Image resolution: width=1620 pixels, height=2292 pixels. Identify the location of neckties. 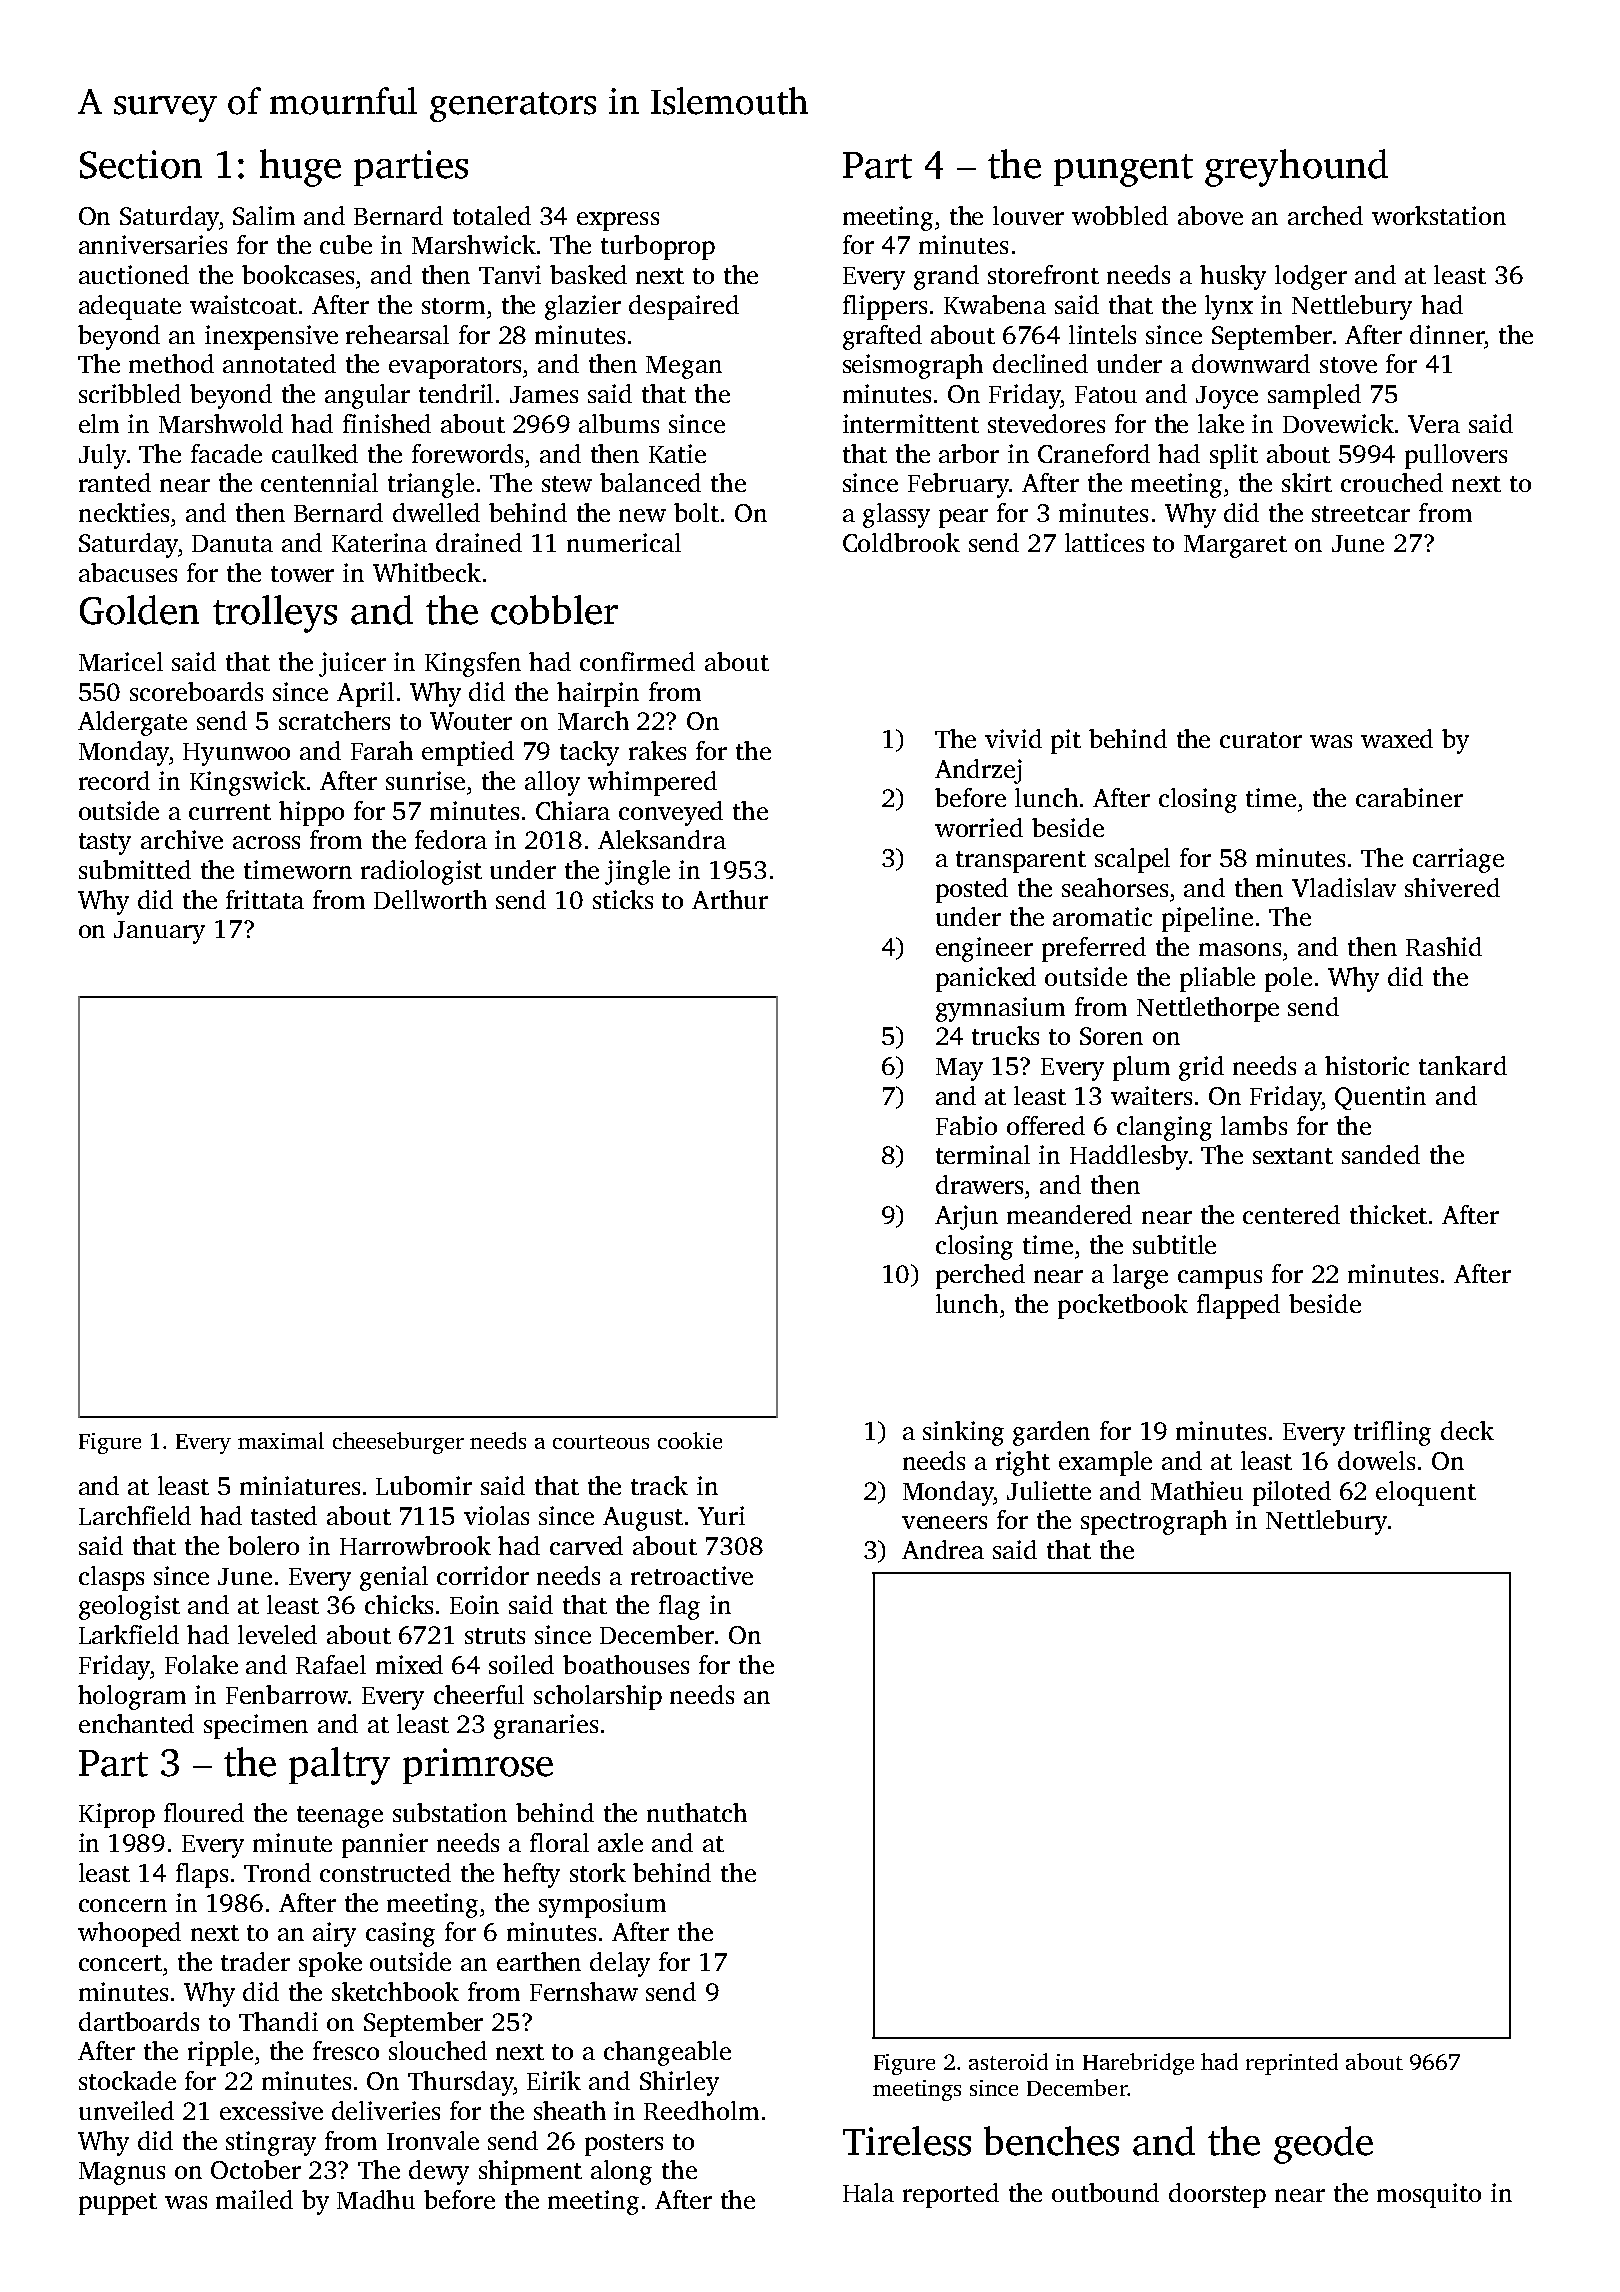
(124, 512).
